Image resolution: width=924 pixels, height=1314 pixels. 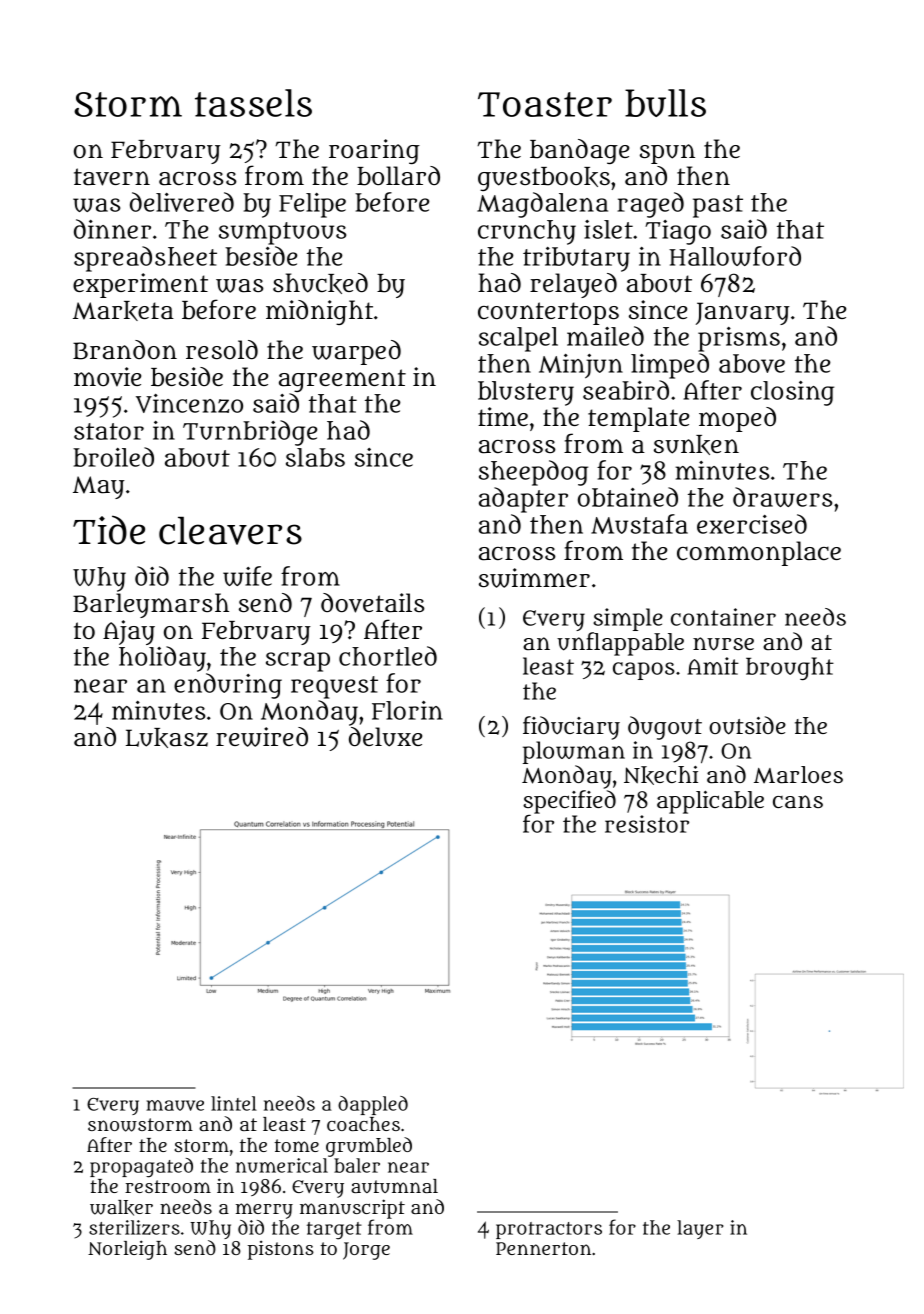 What do you see at coordinates (545, 104) in the page?
I see `Toaster` at bounding box center [545, 104].
